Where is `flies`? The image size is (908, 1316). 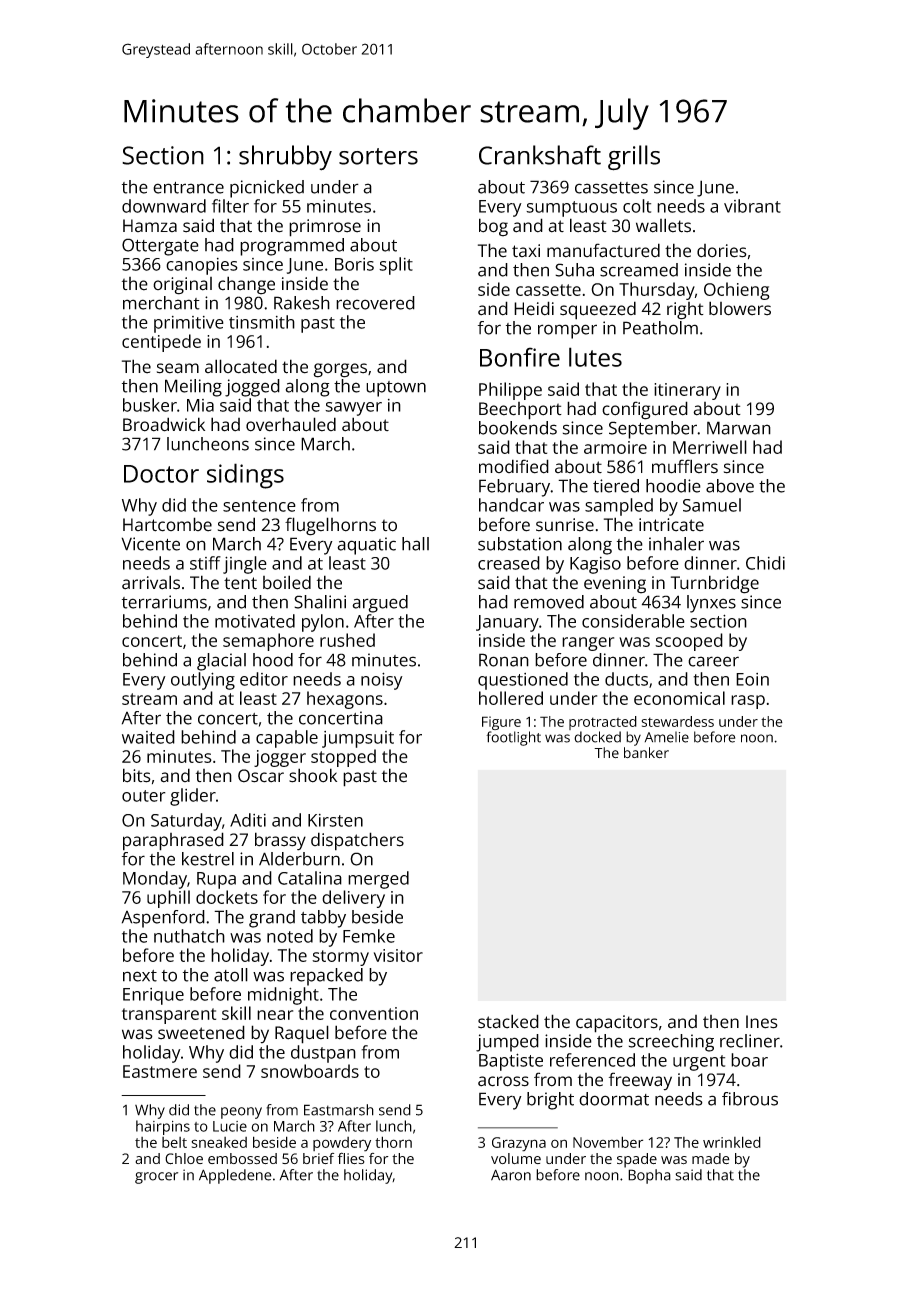 flies is located at coordinates (351, 1158).
